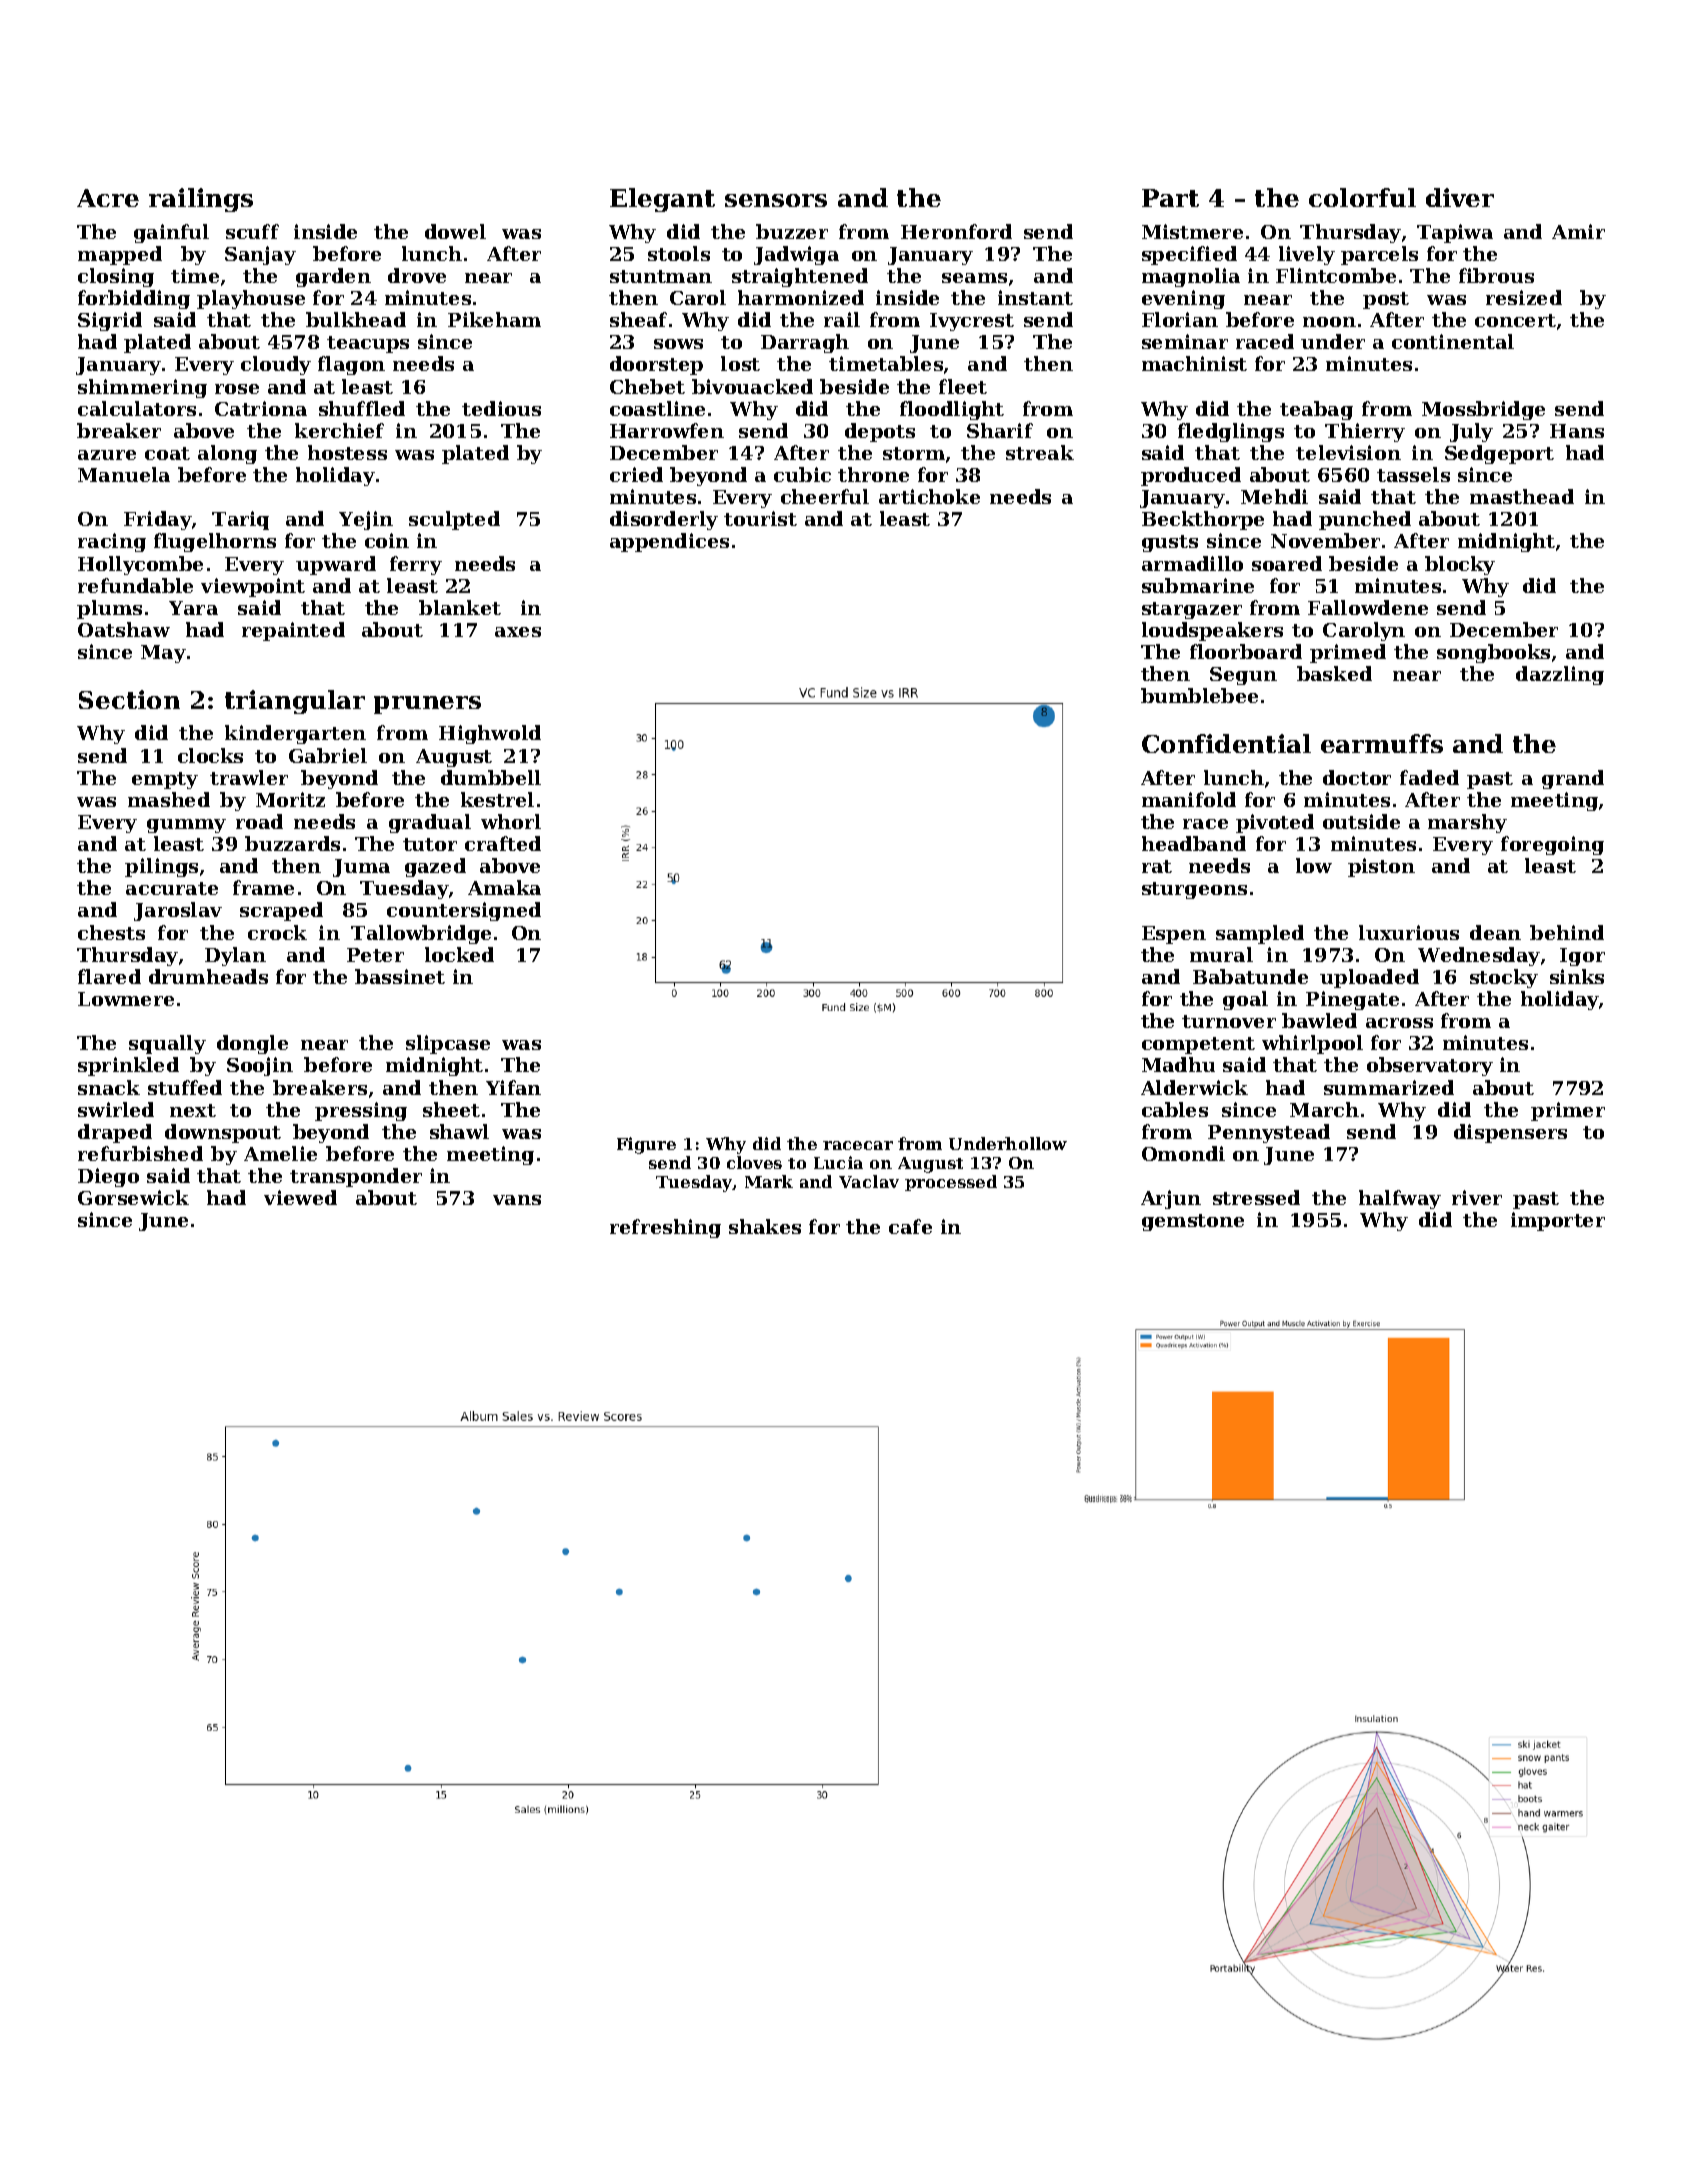  What do you see at coordinates (460, 607) in the screenshot?
I see `blanket` at bounding box center [460, 607].
